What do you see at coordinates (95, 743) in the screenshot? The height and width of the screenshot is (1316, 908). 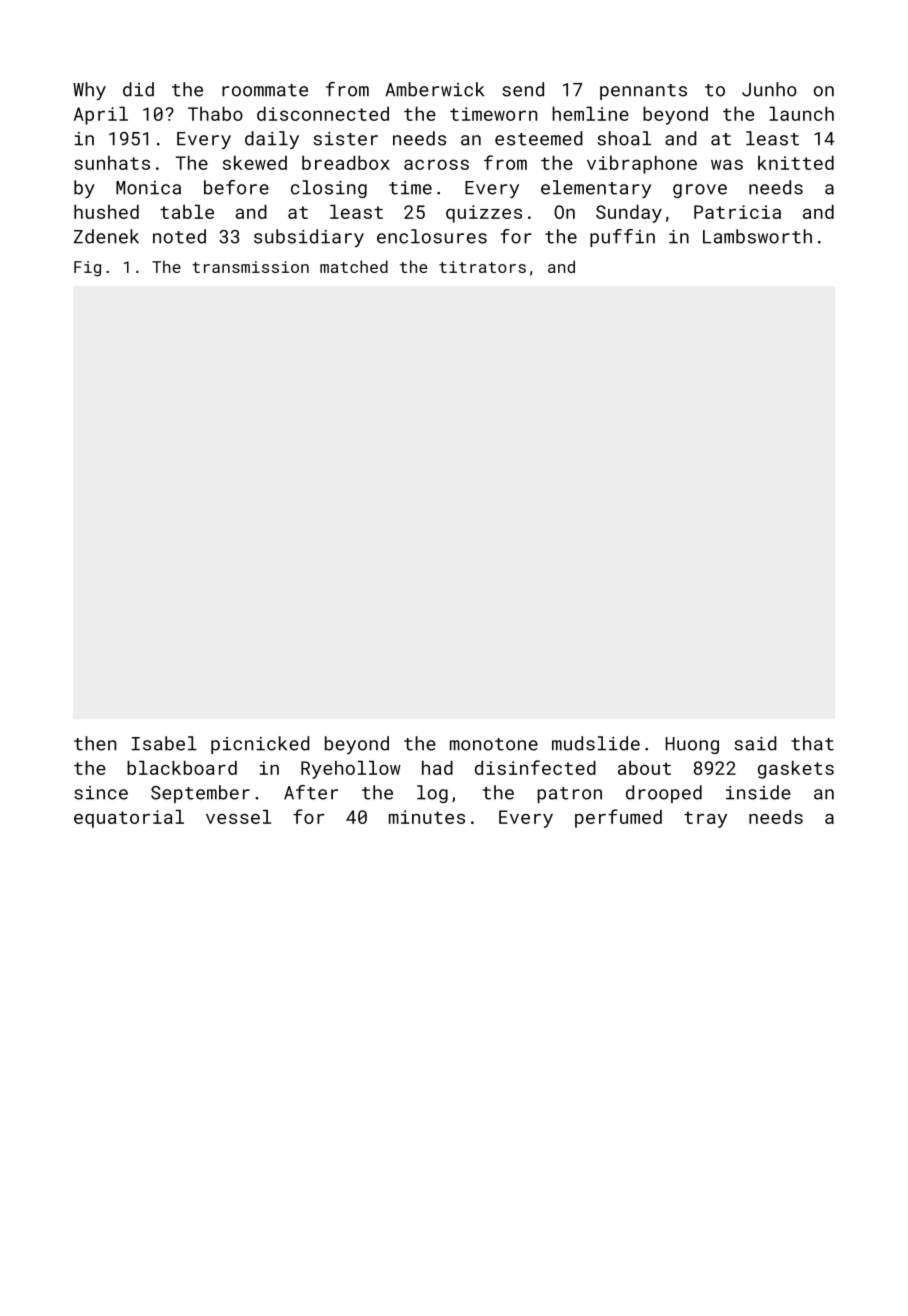 I see `then` at bounding box center [95, 743].
